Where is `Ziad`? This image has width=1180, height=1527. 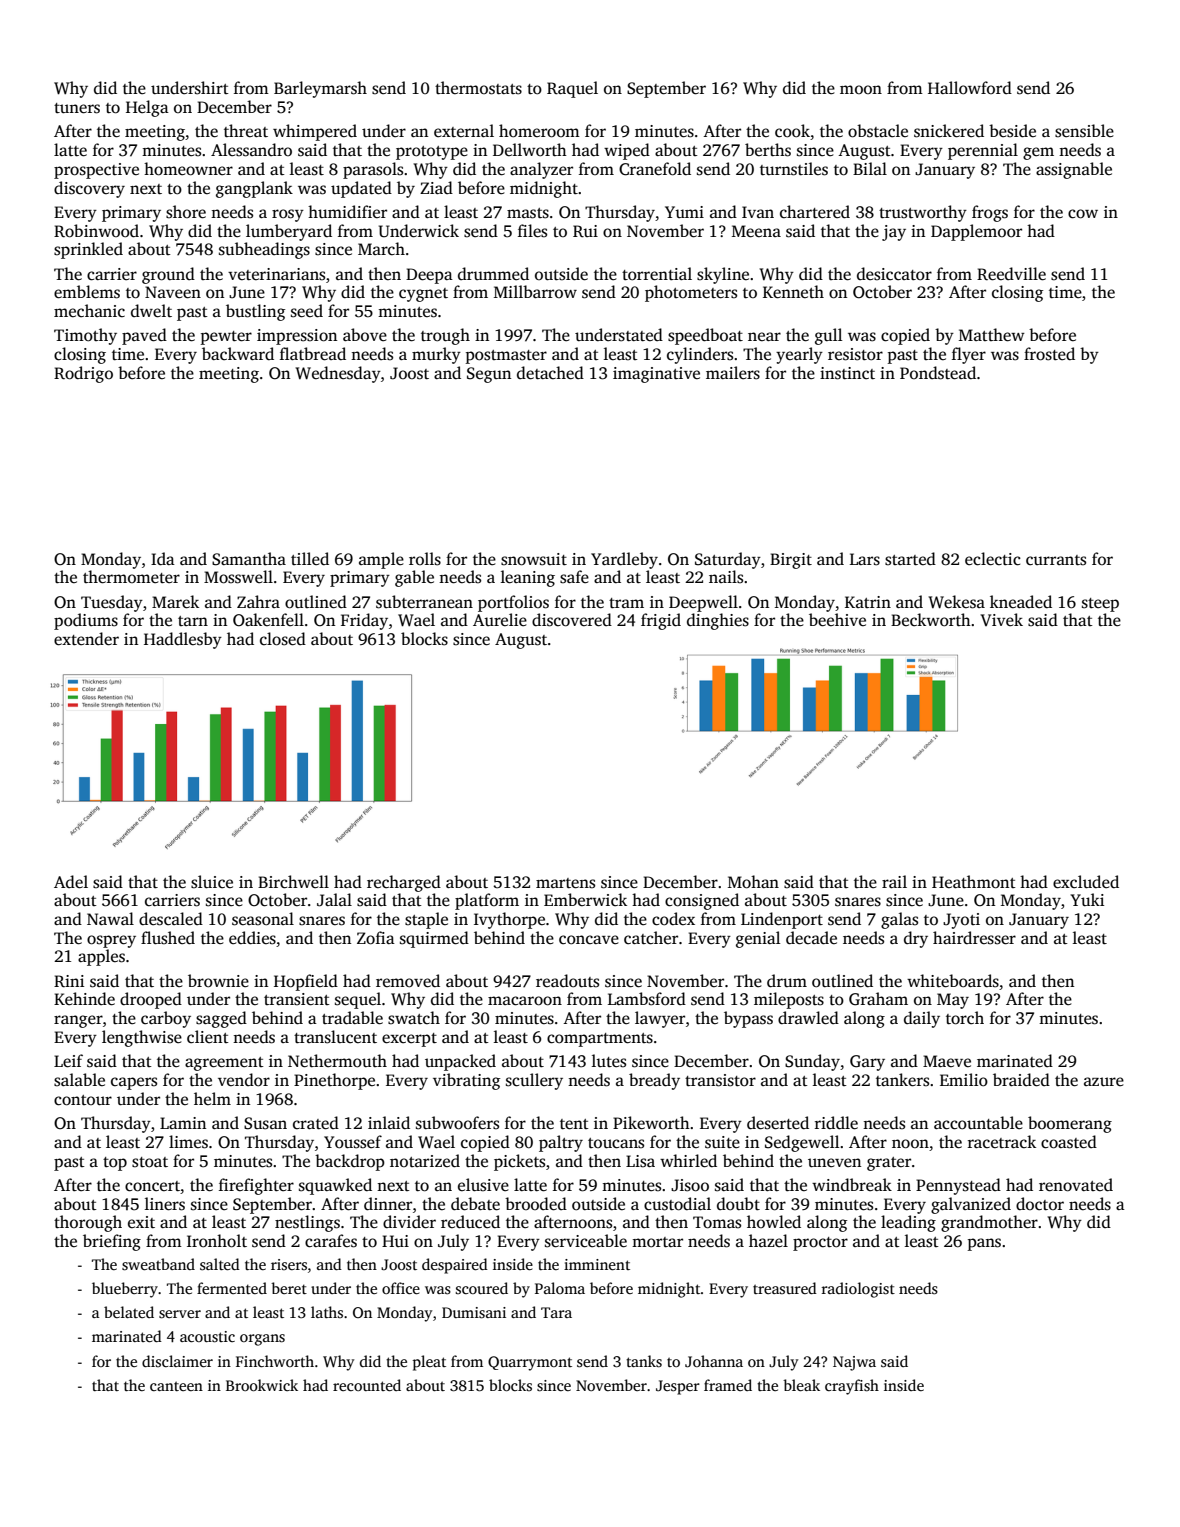 Ziad is located at coordinates (436, 187).
